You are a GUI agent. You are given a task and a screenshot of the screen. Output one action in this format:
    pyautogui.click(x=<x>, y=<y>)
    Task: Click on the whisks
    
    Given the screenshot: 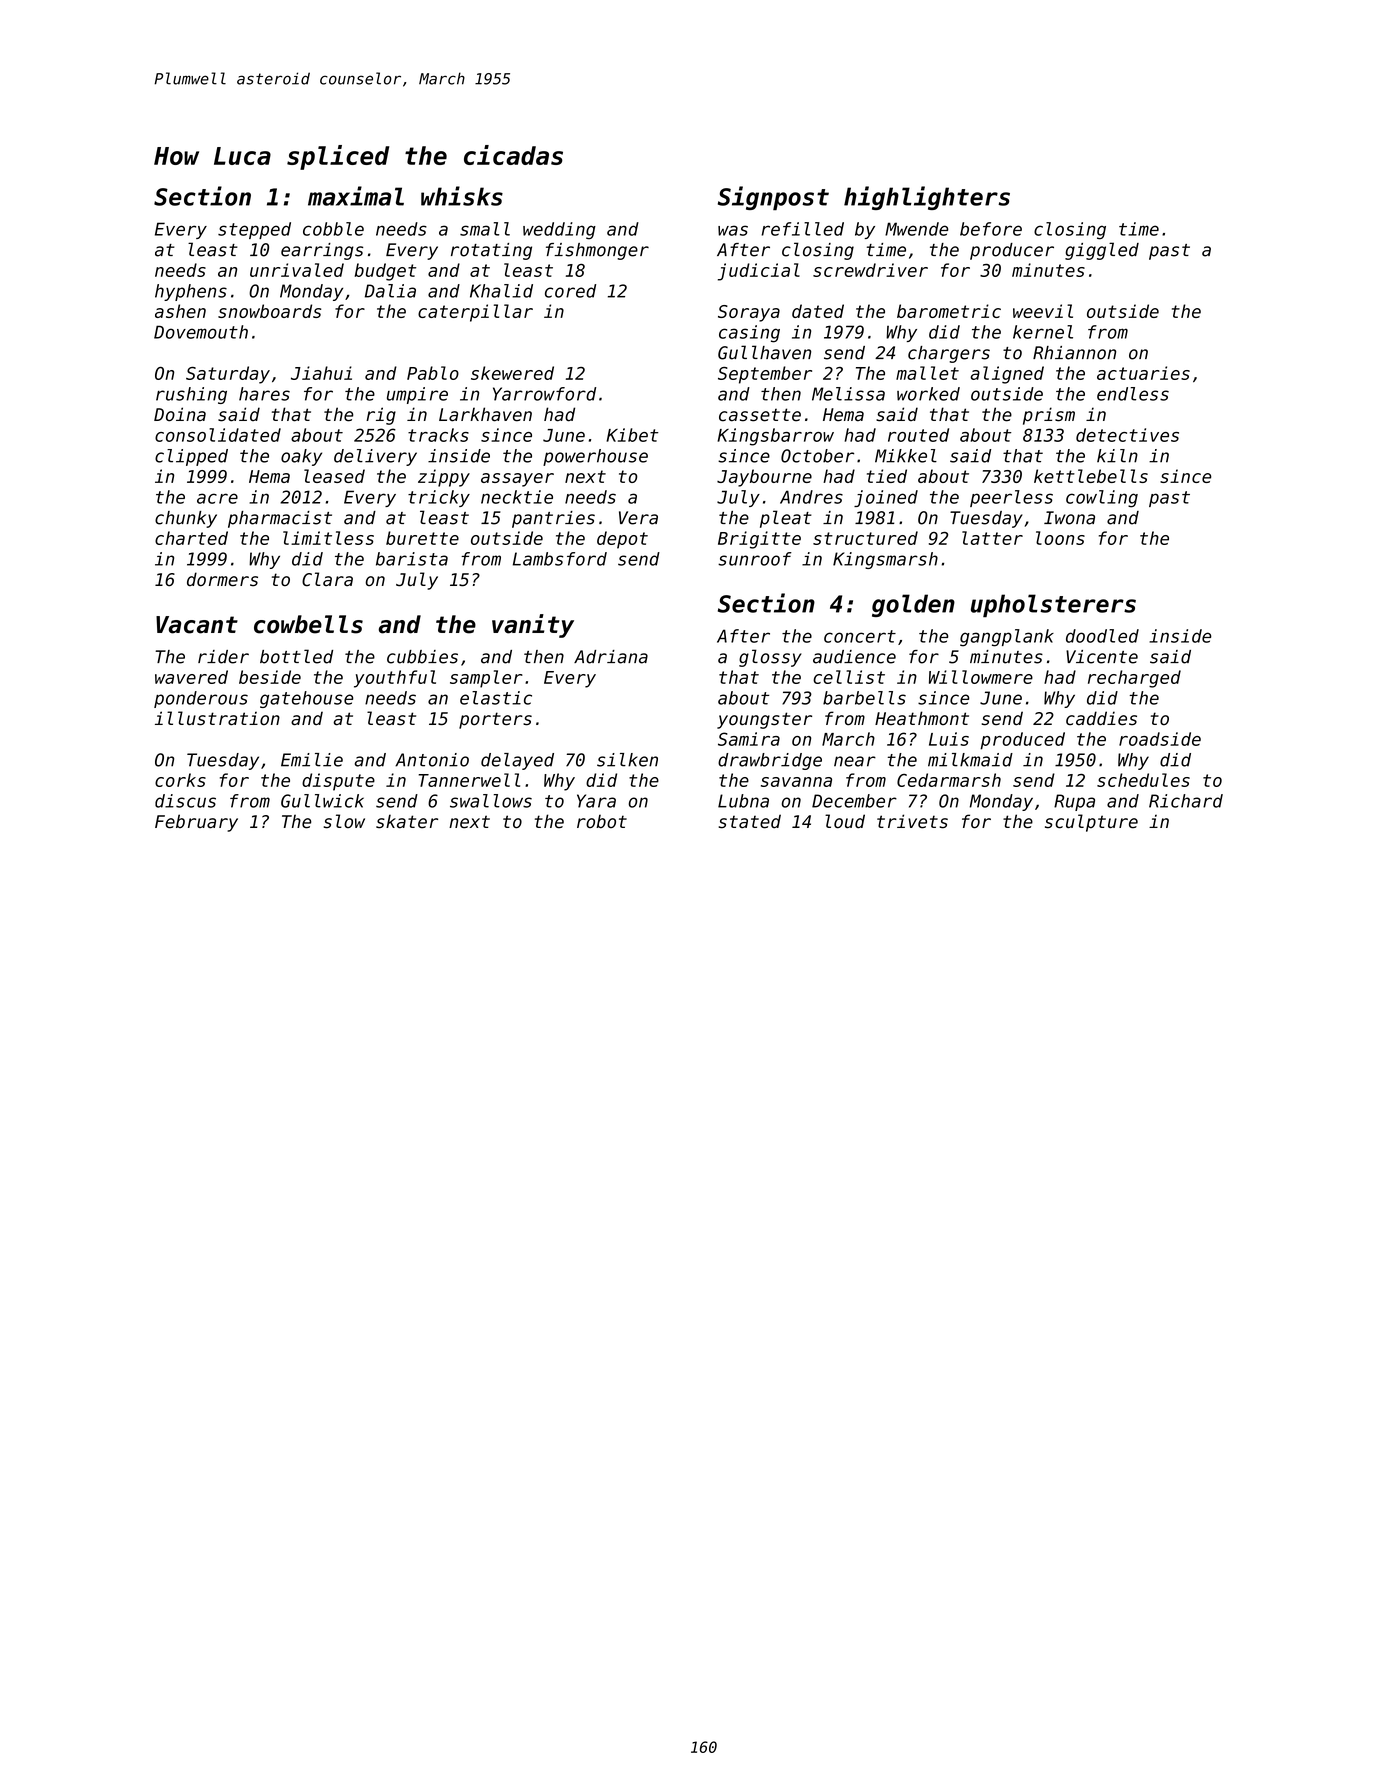 What is the action you would take?
    pyautogui.click(x=462, y=196)
